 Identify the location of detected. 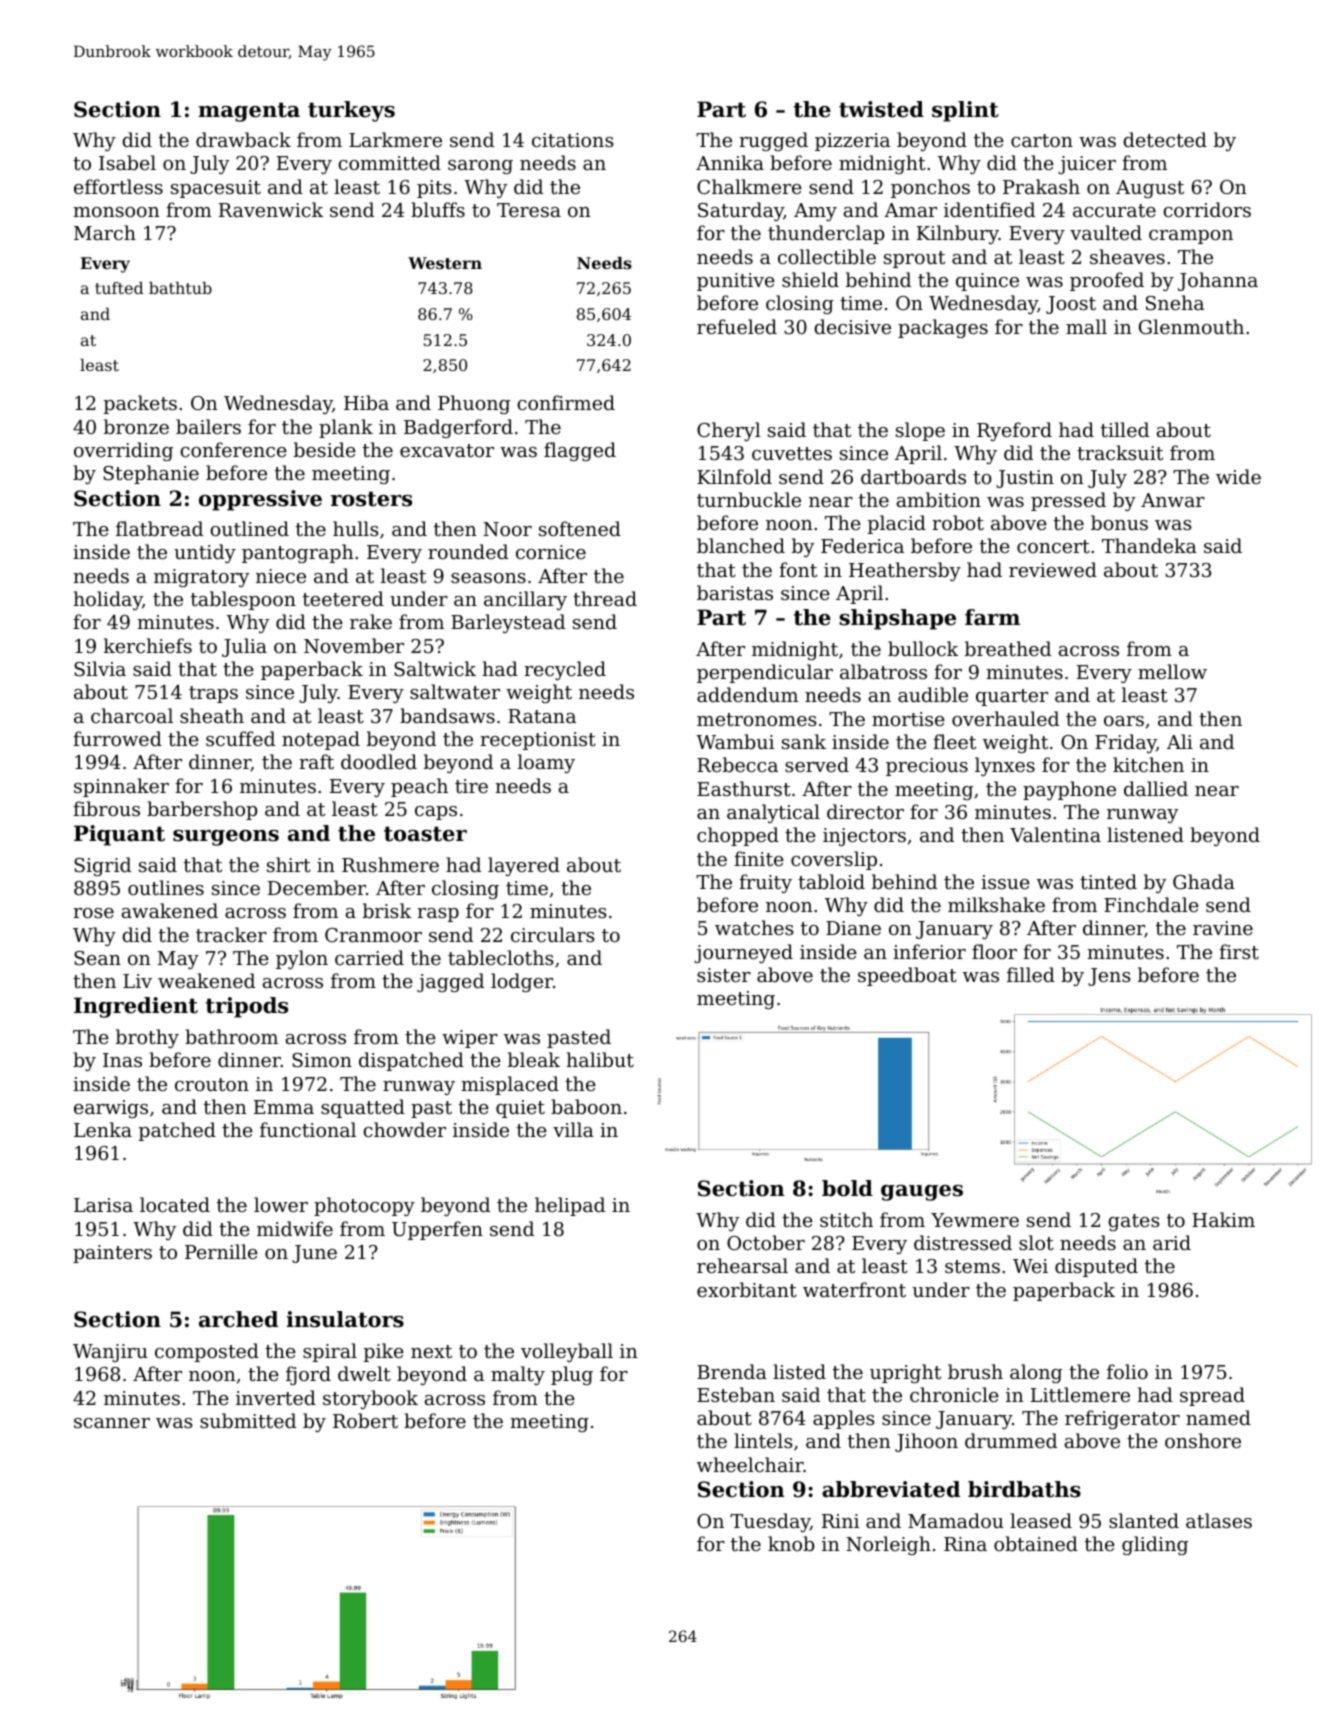
(1165, 139).
